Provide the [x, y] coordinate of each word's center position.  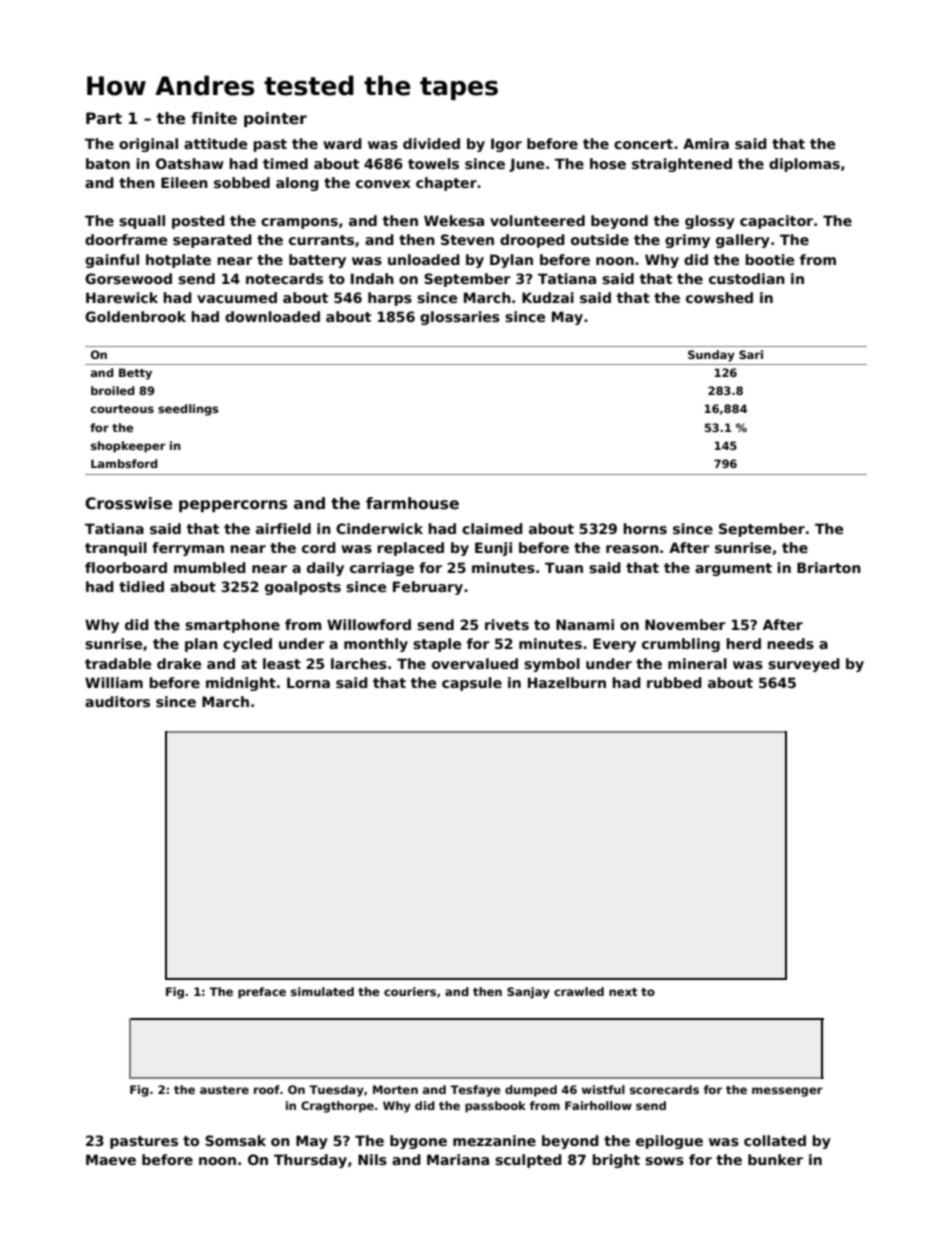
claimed [492, 528]
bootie [769, 259]
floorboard [126, 567]
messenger [787, 1092]
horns [645, 528]
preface [262, 993]
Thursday [310, 1161]
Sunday [711, 356]
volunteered [537, 220]
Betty [135, 374]
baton [108, 163]
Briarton [829, 567]
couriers [410, 991]
